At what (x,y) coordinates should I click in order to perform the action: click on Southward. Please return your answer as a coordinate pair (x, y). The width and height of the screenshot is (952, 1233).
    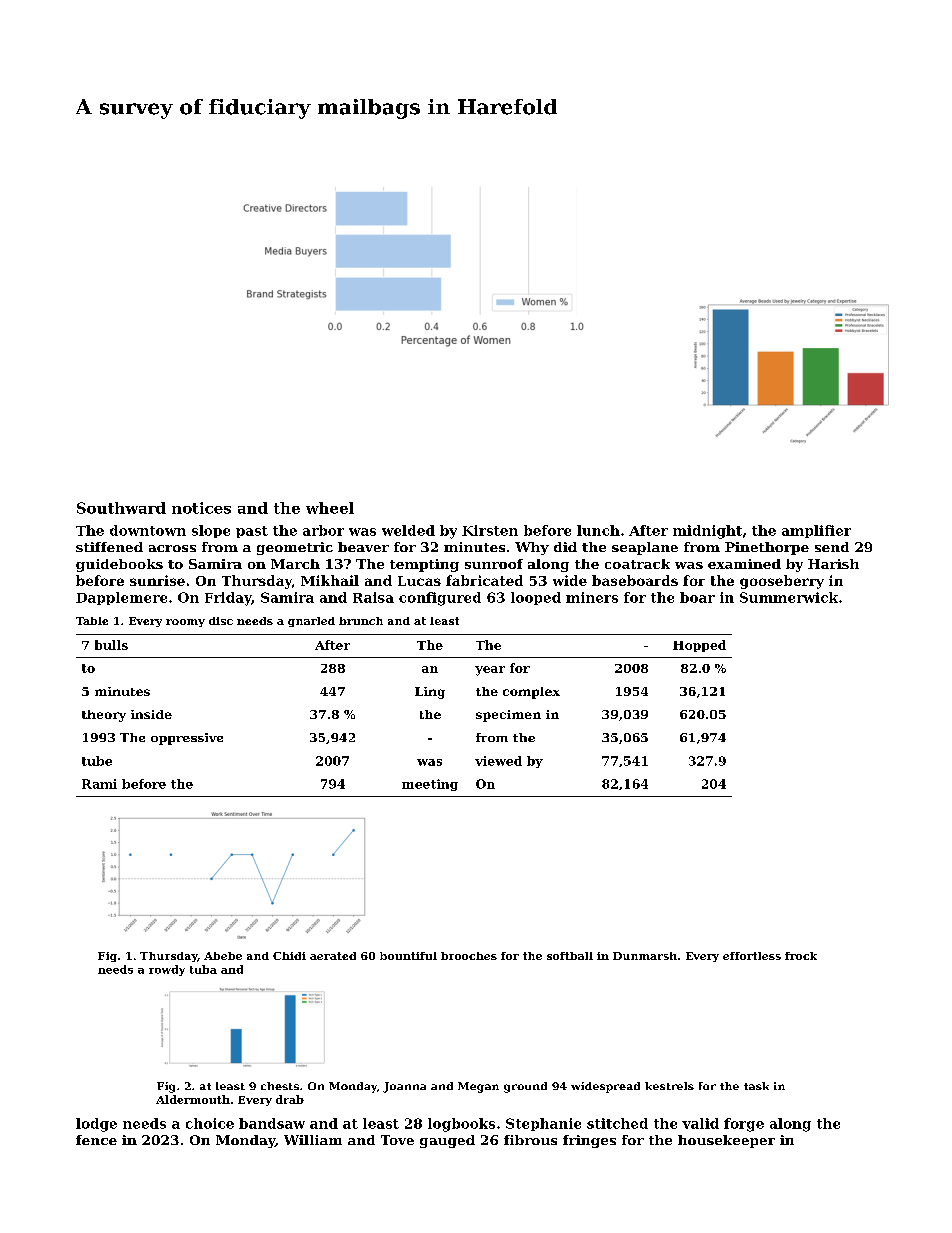
    Looking at the image, I should click on (121, 508).
